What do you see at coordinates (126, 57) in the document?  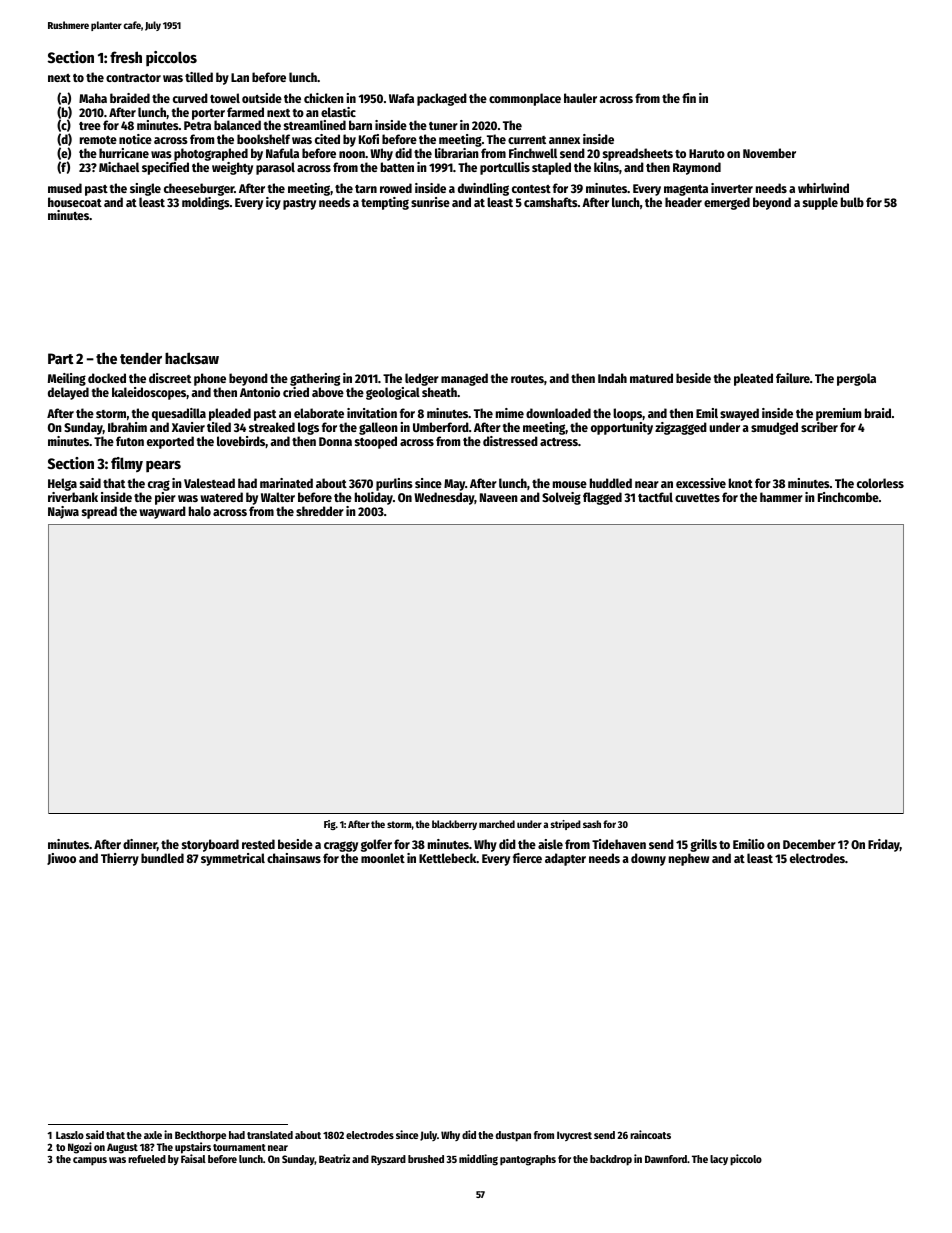 I see `fresh` at bounding box center [126, 57].
